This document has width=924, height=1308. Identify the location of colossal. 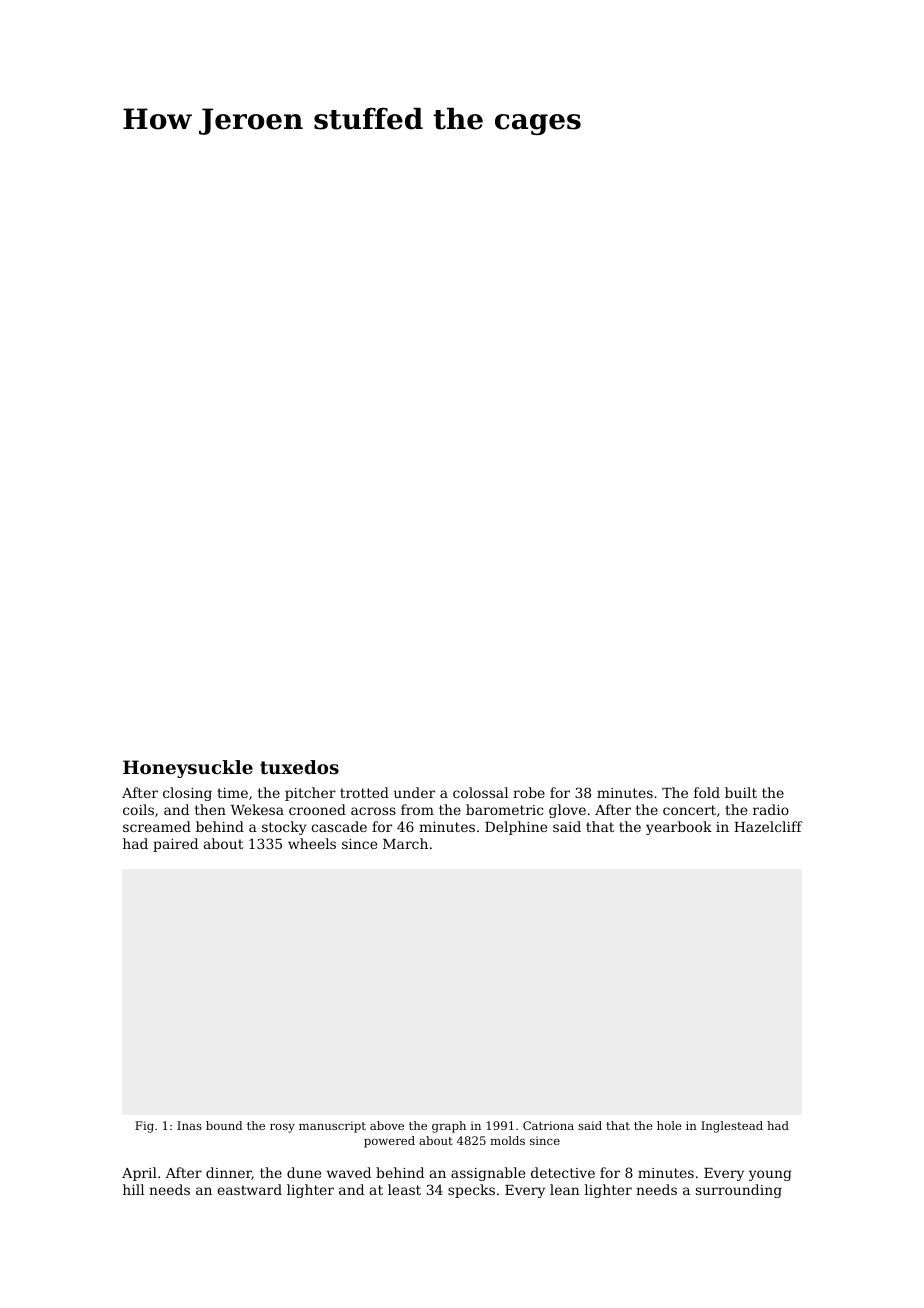
(480, 792).
